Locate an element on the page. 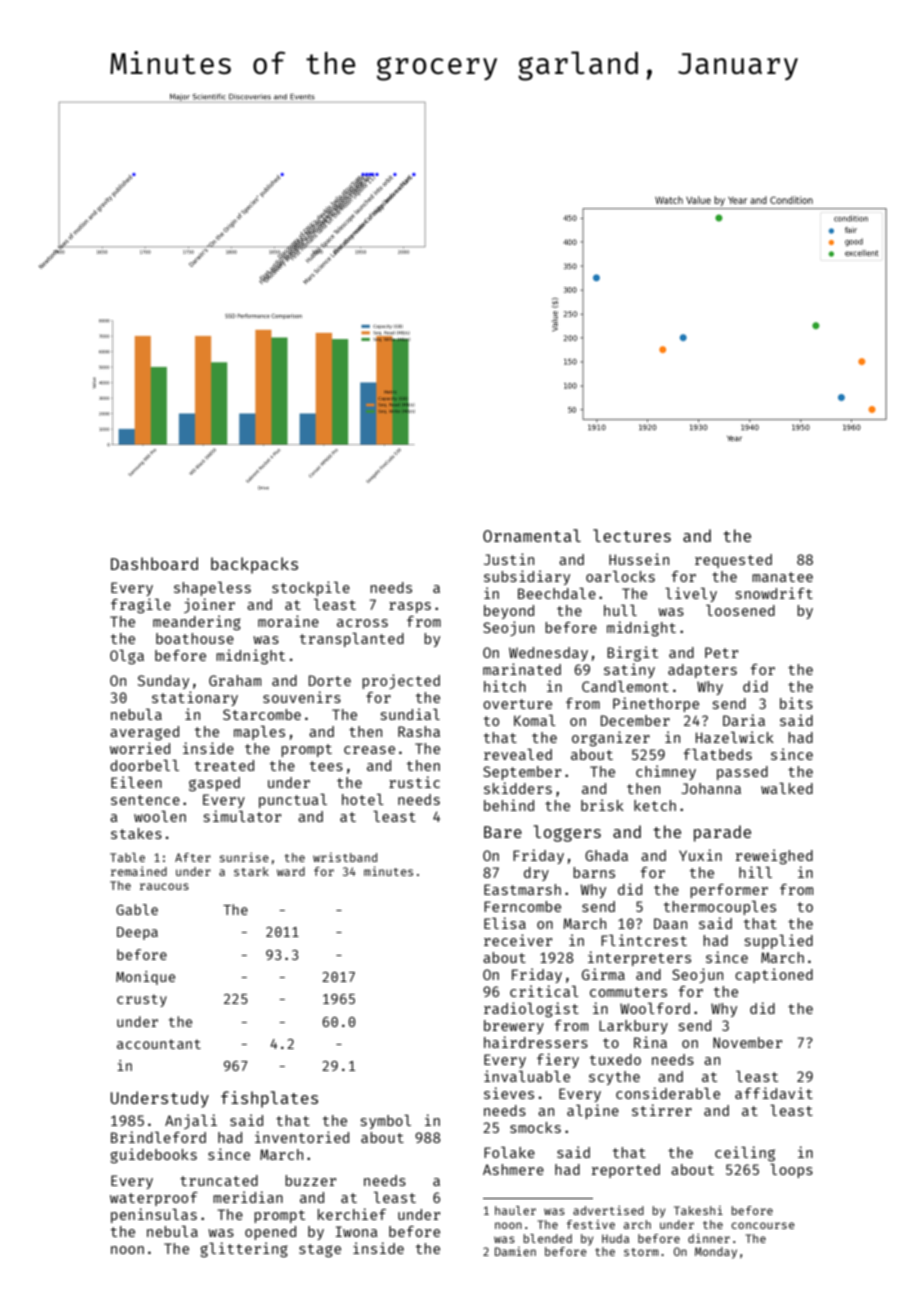 Image resolution: width=924 pixels, height=1308 pixels. Olga is located at coordinates (127, 657).
